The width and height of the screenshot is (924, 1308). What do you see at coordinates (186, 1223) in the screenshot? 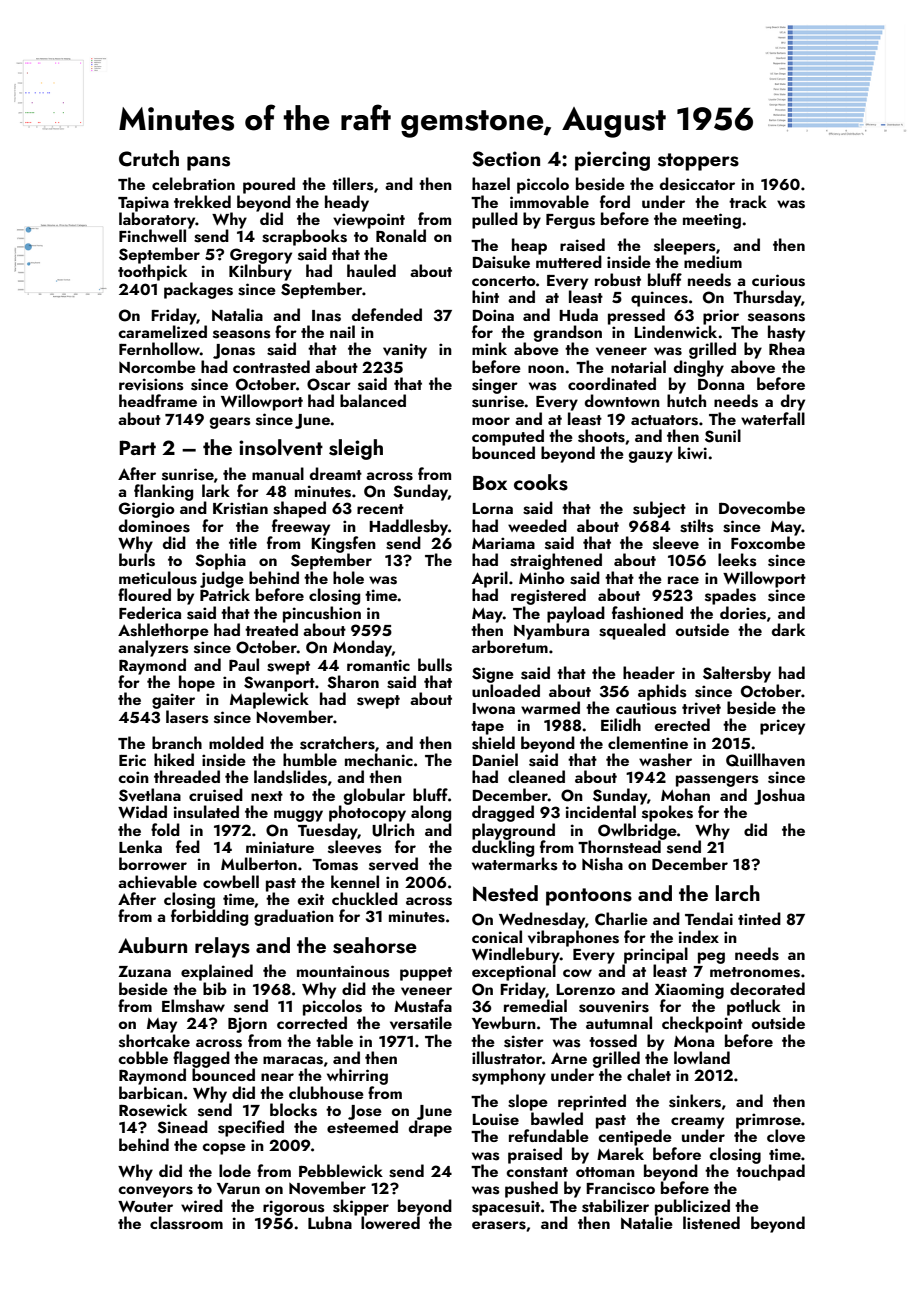
I see `classroom` at bounding box center [186, 1223].
